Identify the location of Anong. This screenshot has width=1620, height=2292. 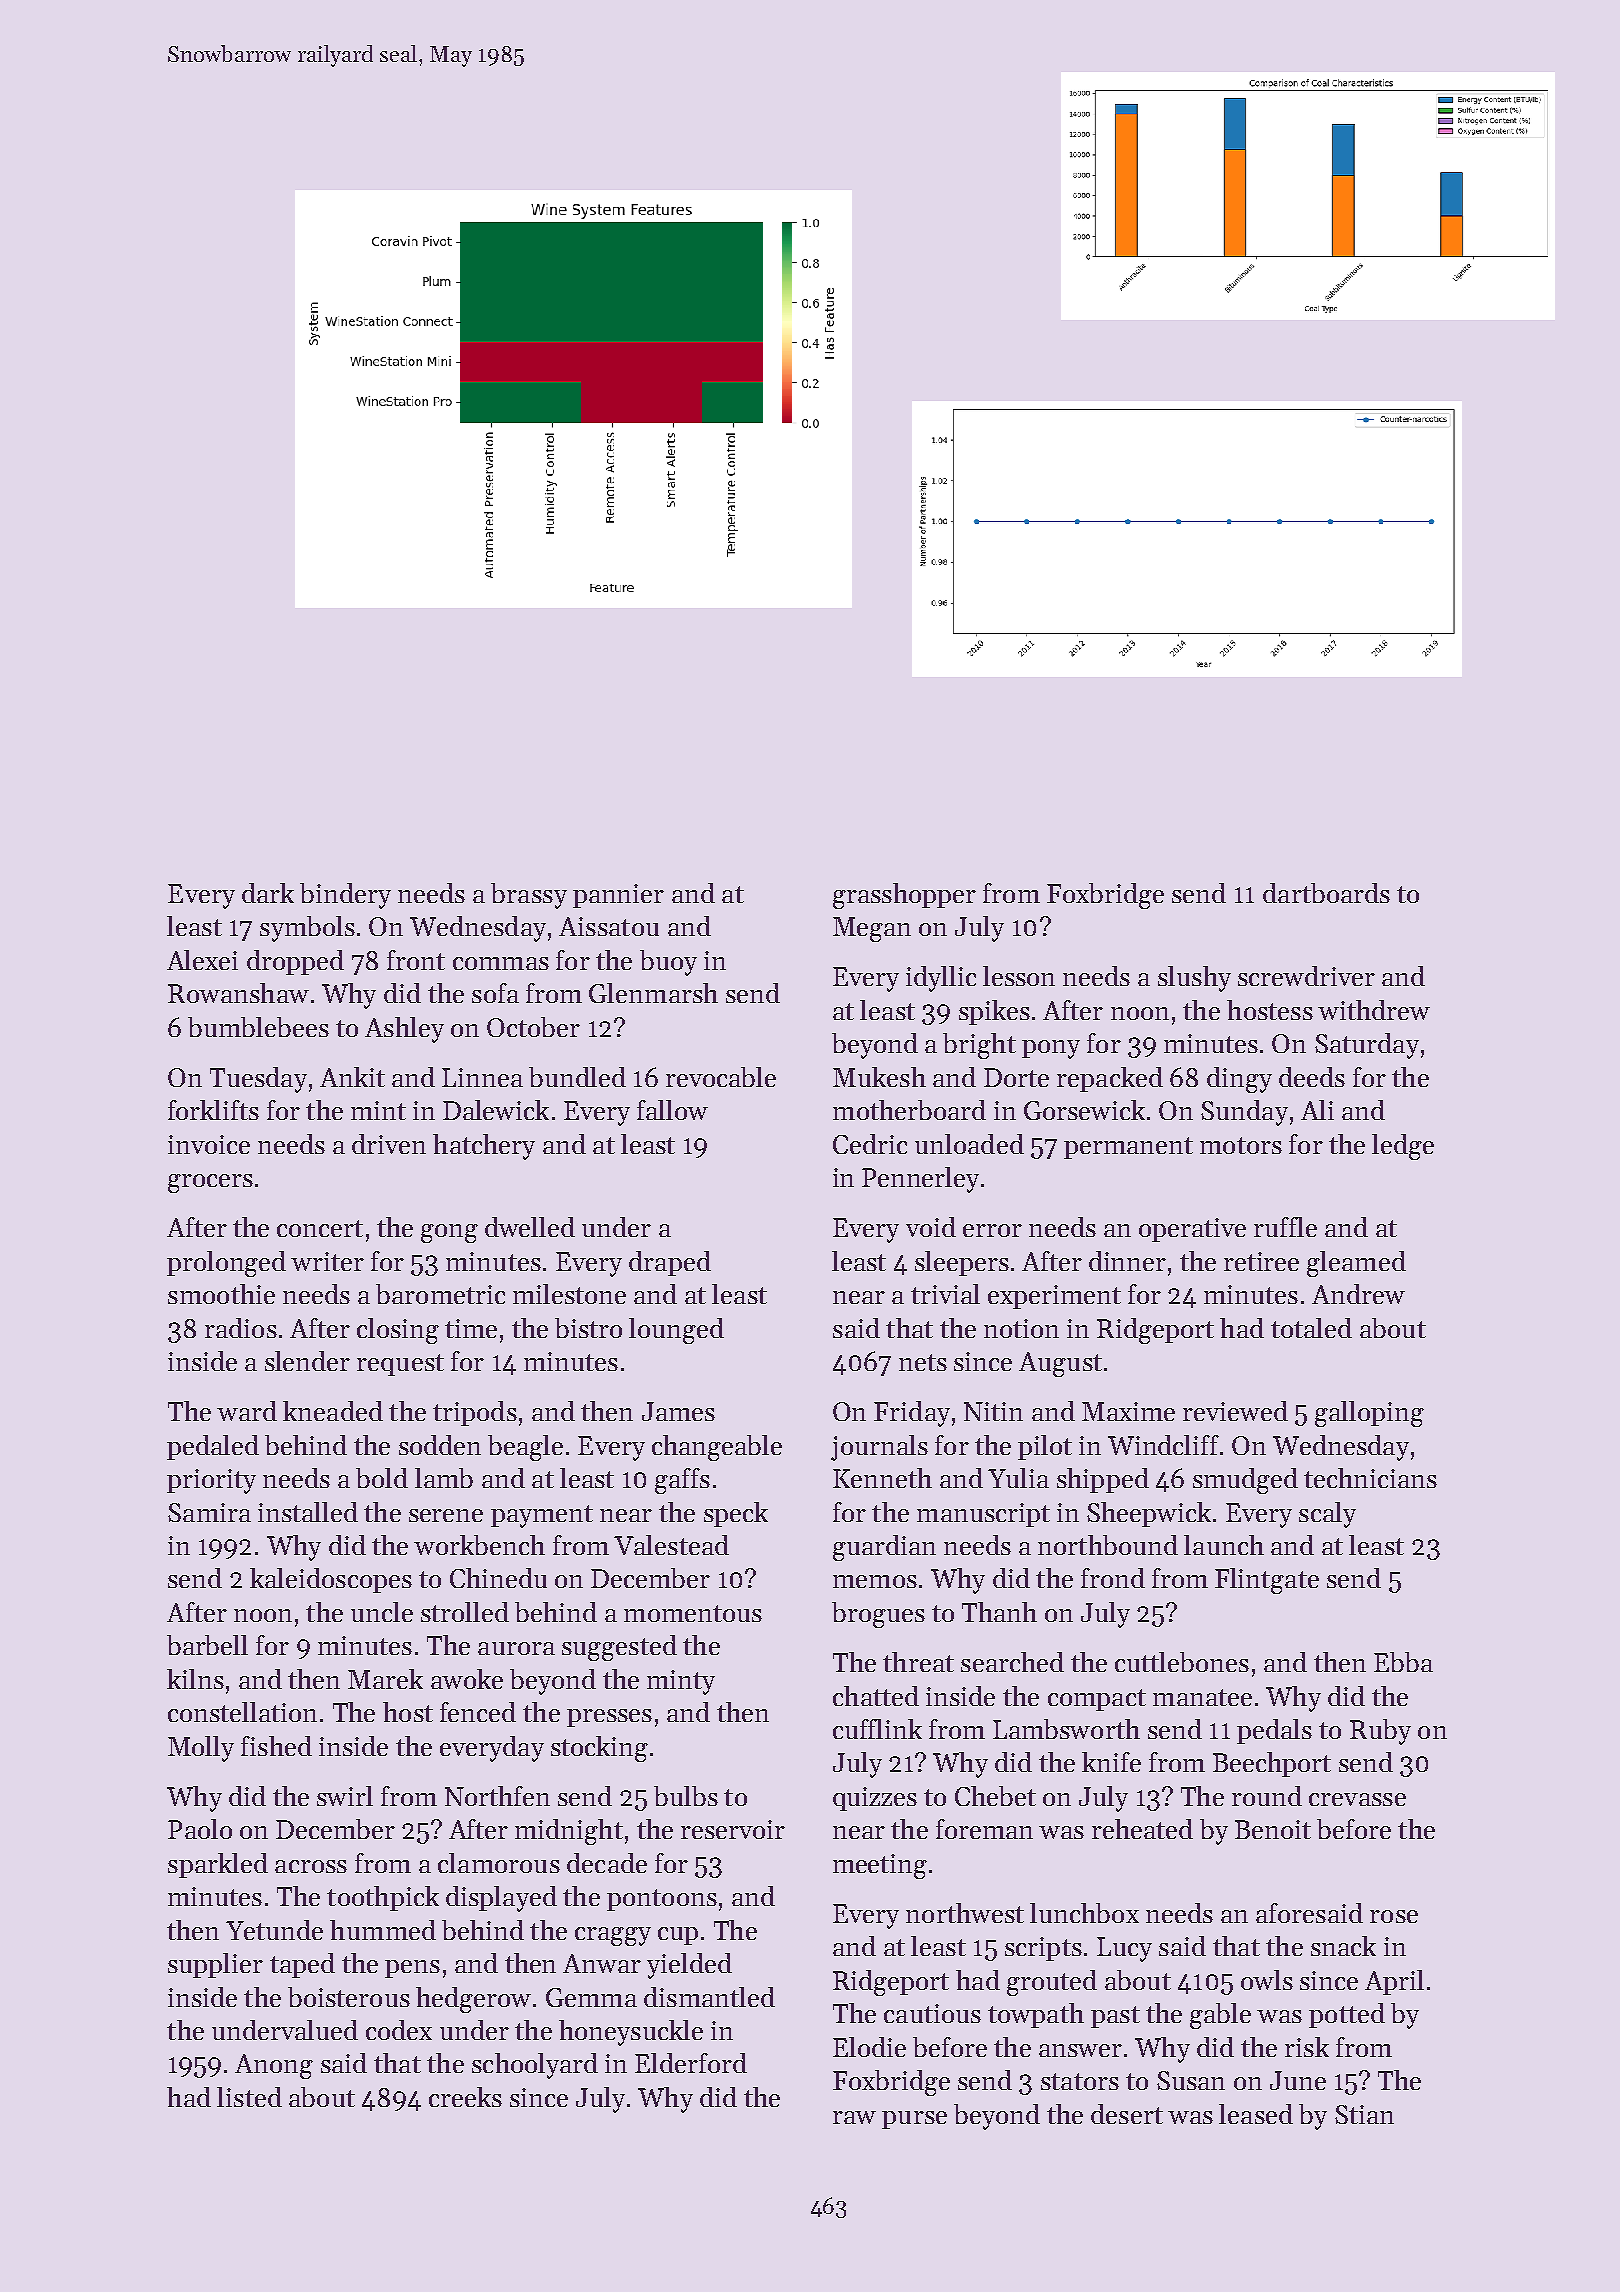
(274, 2066).
